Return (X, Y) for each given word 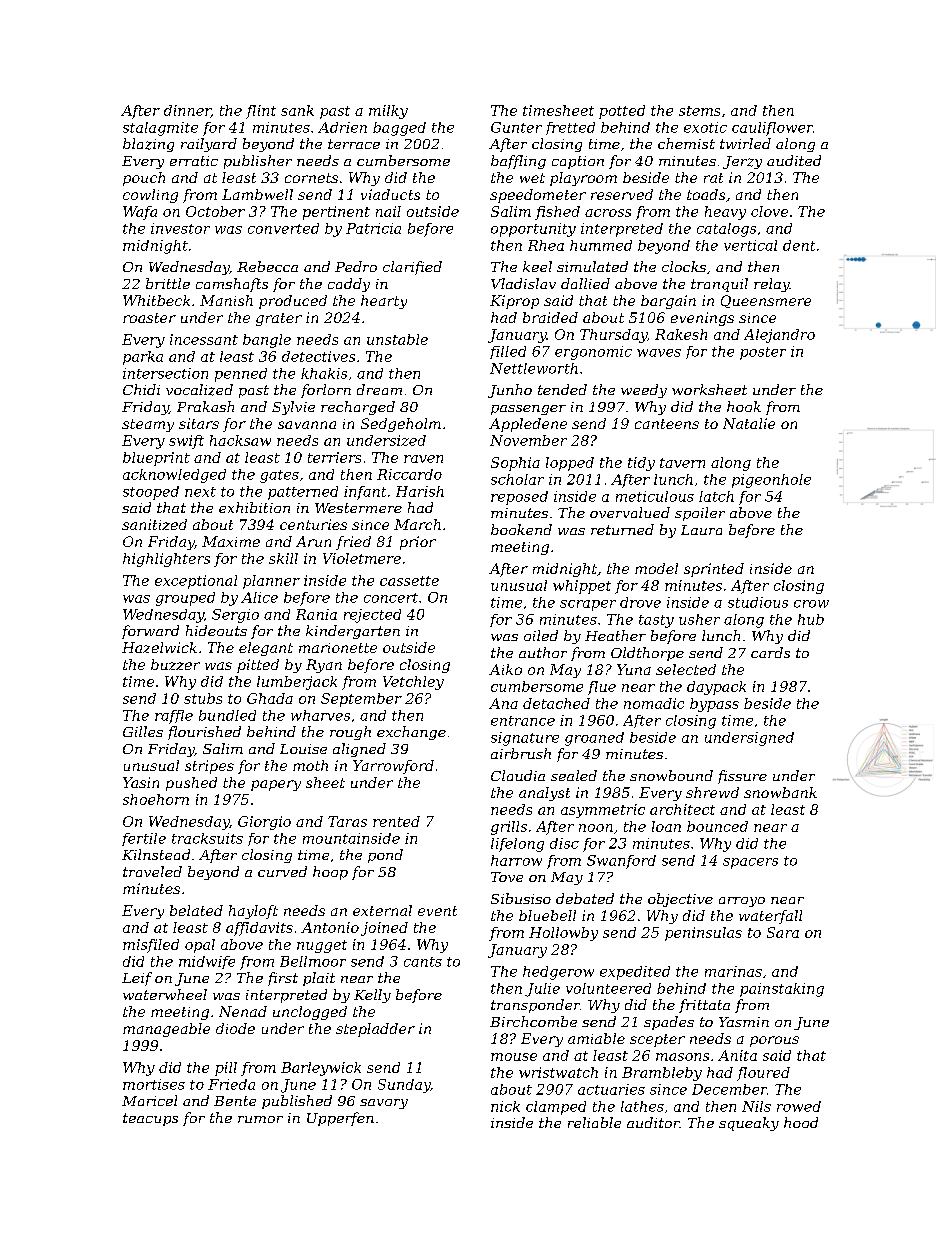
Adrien (342, 127)
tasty (656, 621)
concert (391, 598)
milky (388, 112)
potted (622, 112)
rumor (260, 1119)
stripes (209, 767)
